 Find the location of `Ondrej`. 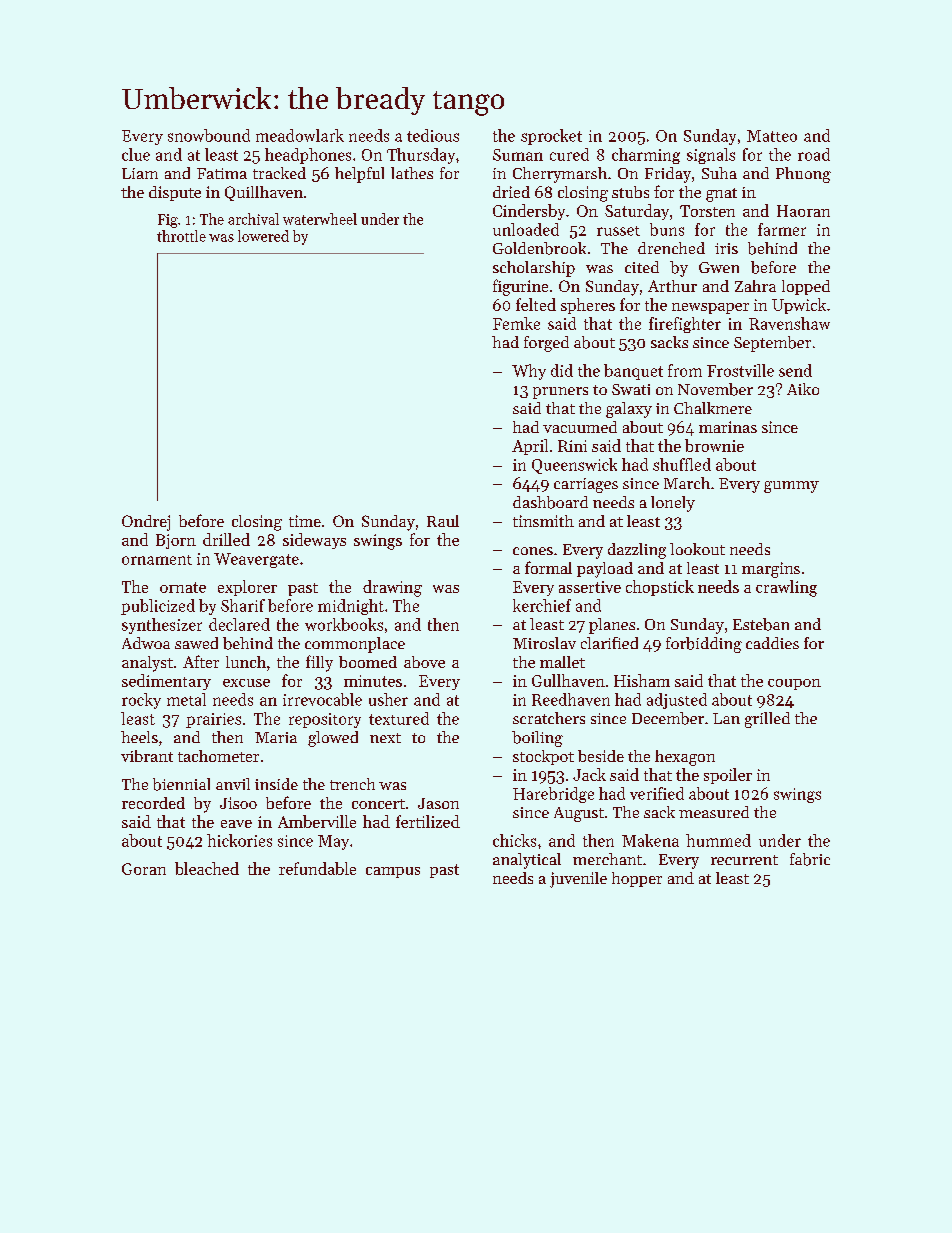

Ondrej is located at coordinates (146, 523).
